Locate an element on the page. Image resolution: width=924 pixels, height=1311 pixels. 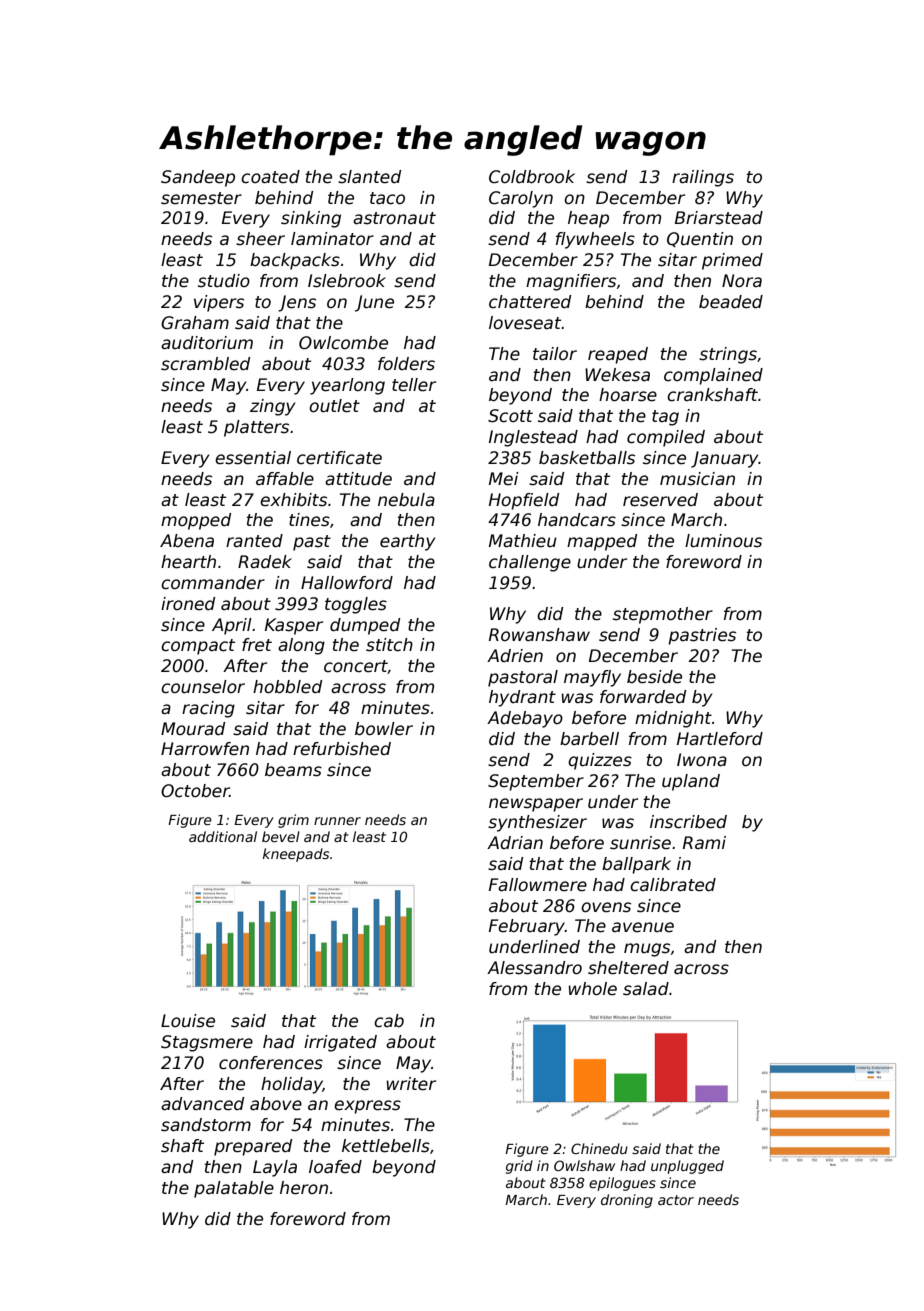
mugs is located at coordinates (647, 950).
